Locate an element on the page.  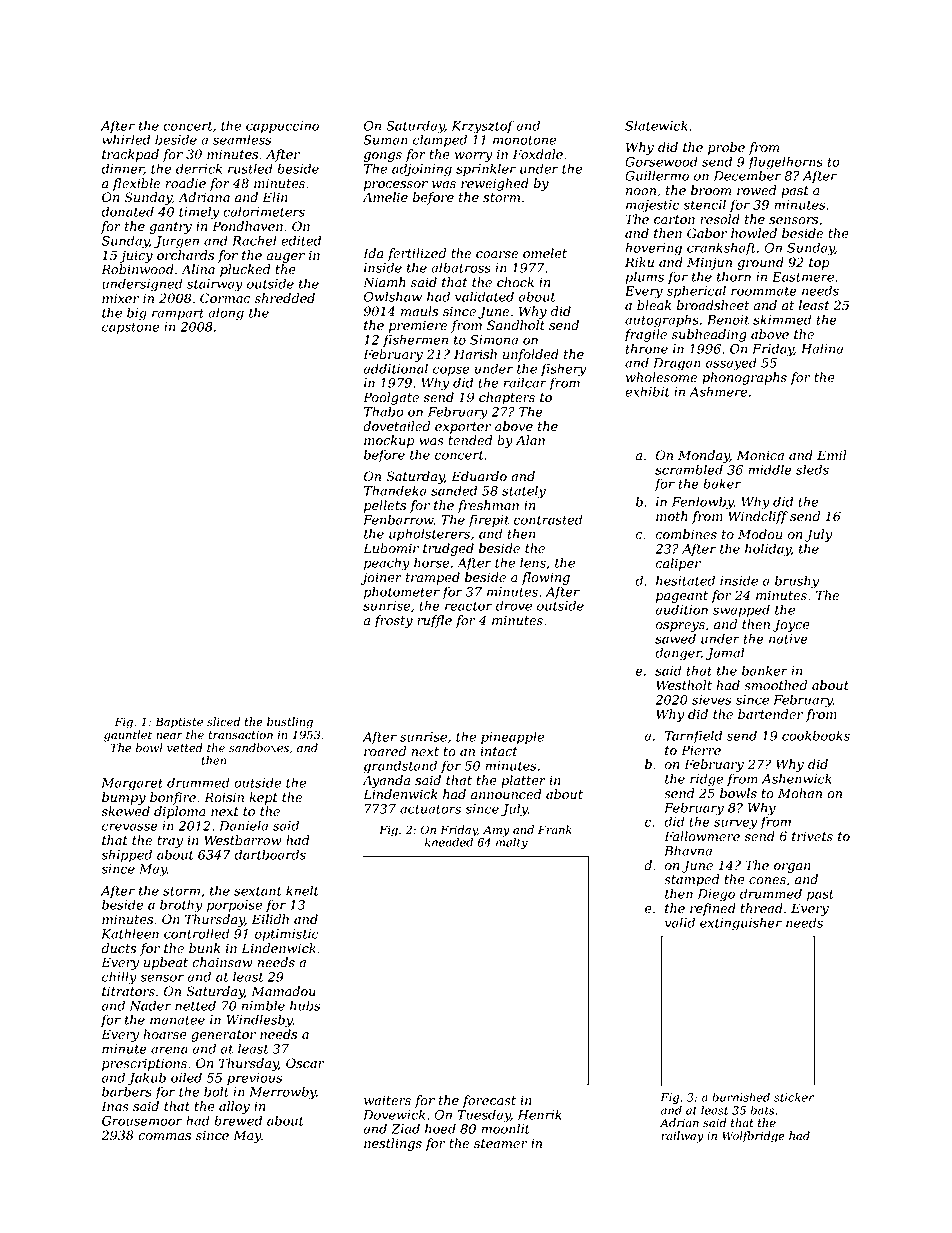
cappuccino is located at coordinates (282, 127).
